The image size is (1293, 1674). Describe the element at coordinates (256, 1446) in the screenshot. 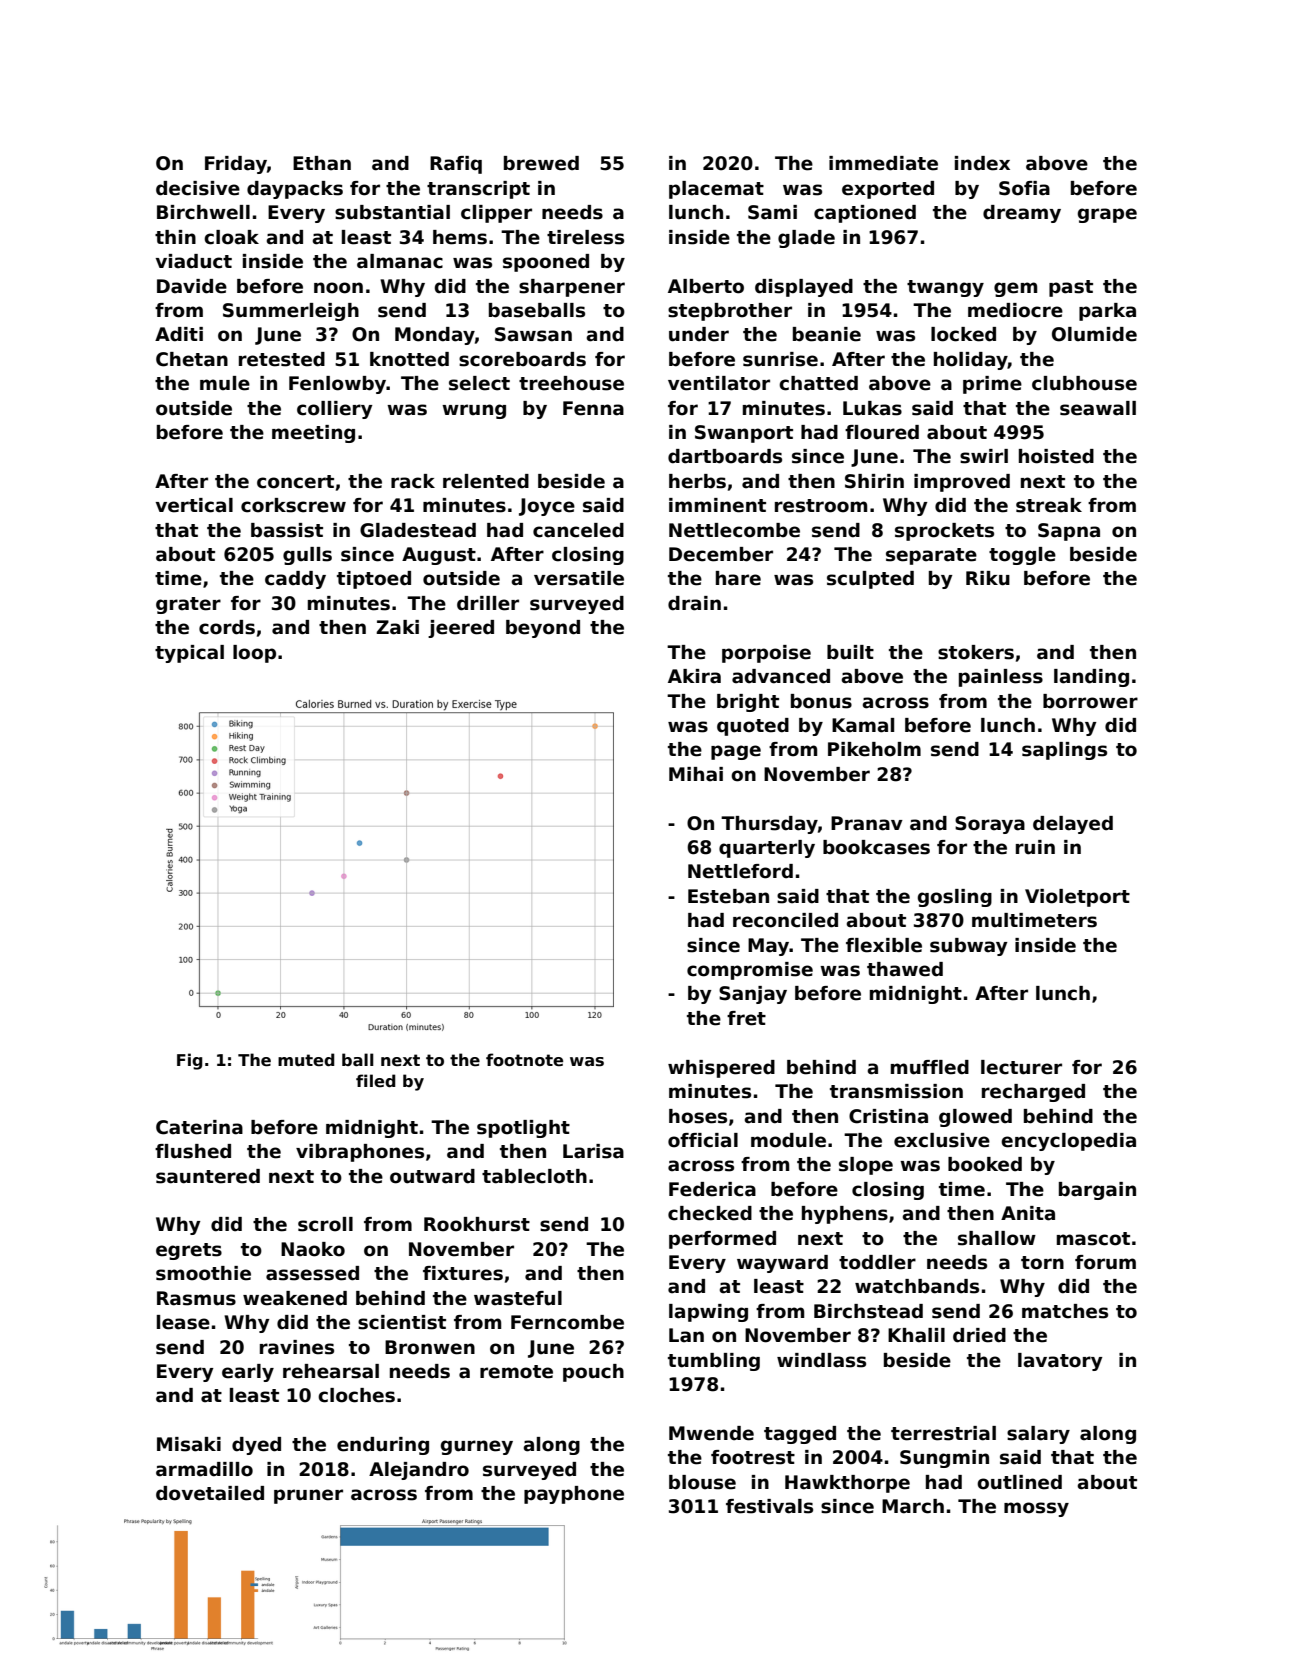

I see `dyed` at that location.
